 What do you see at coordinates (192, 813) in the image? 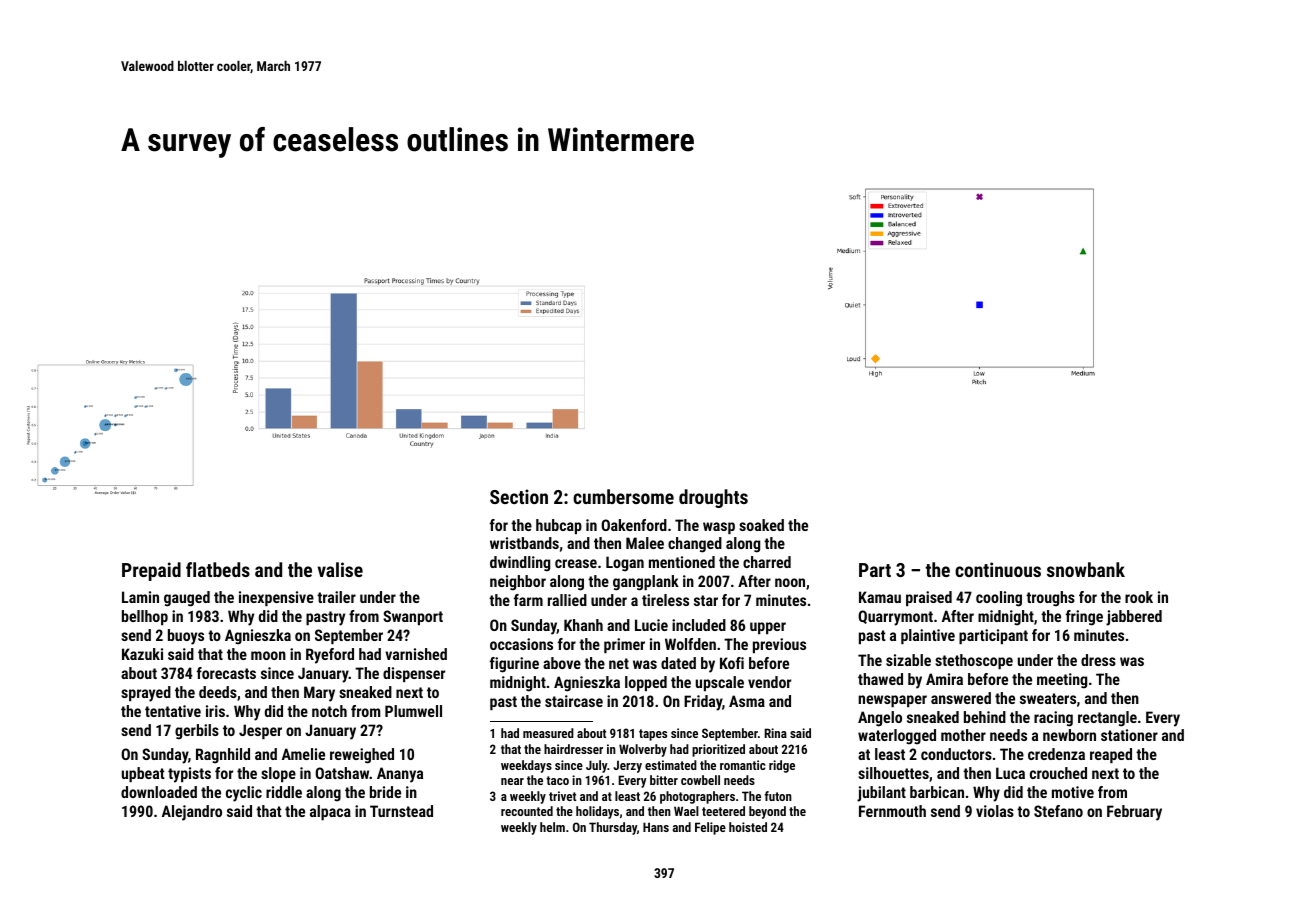
I see `Alejandro` at bounding box center [192, 813].
